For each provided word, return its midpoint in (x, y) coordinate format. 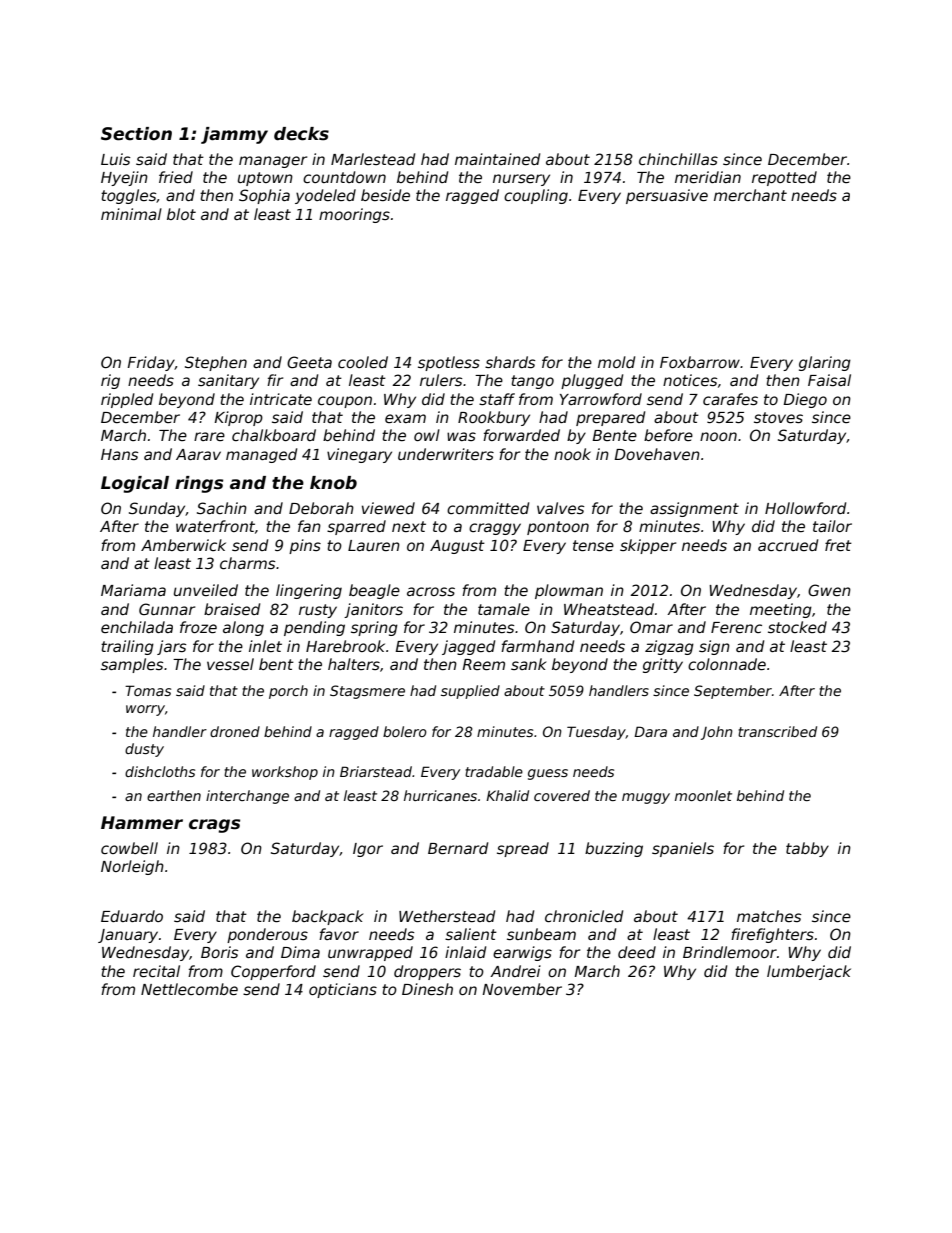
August (457, 547)
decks (301, 134)
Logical (135, 484)
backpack (327, 917)
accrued (788, 545)
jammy (234, 135)
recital (156, 971)
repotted (784, 178)
